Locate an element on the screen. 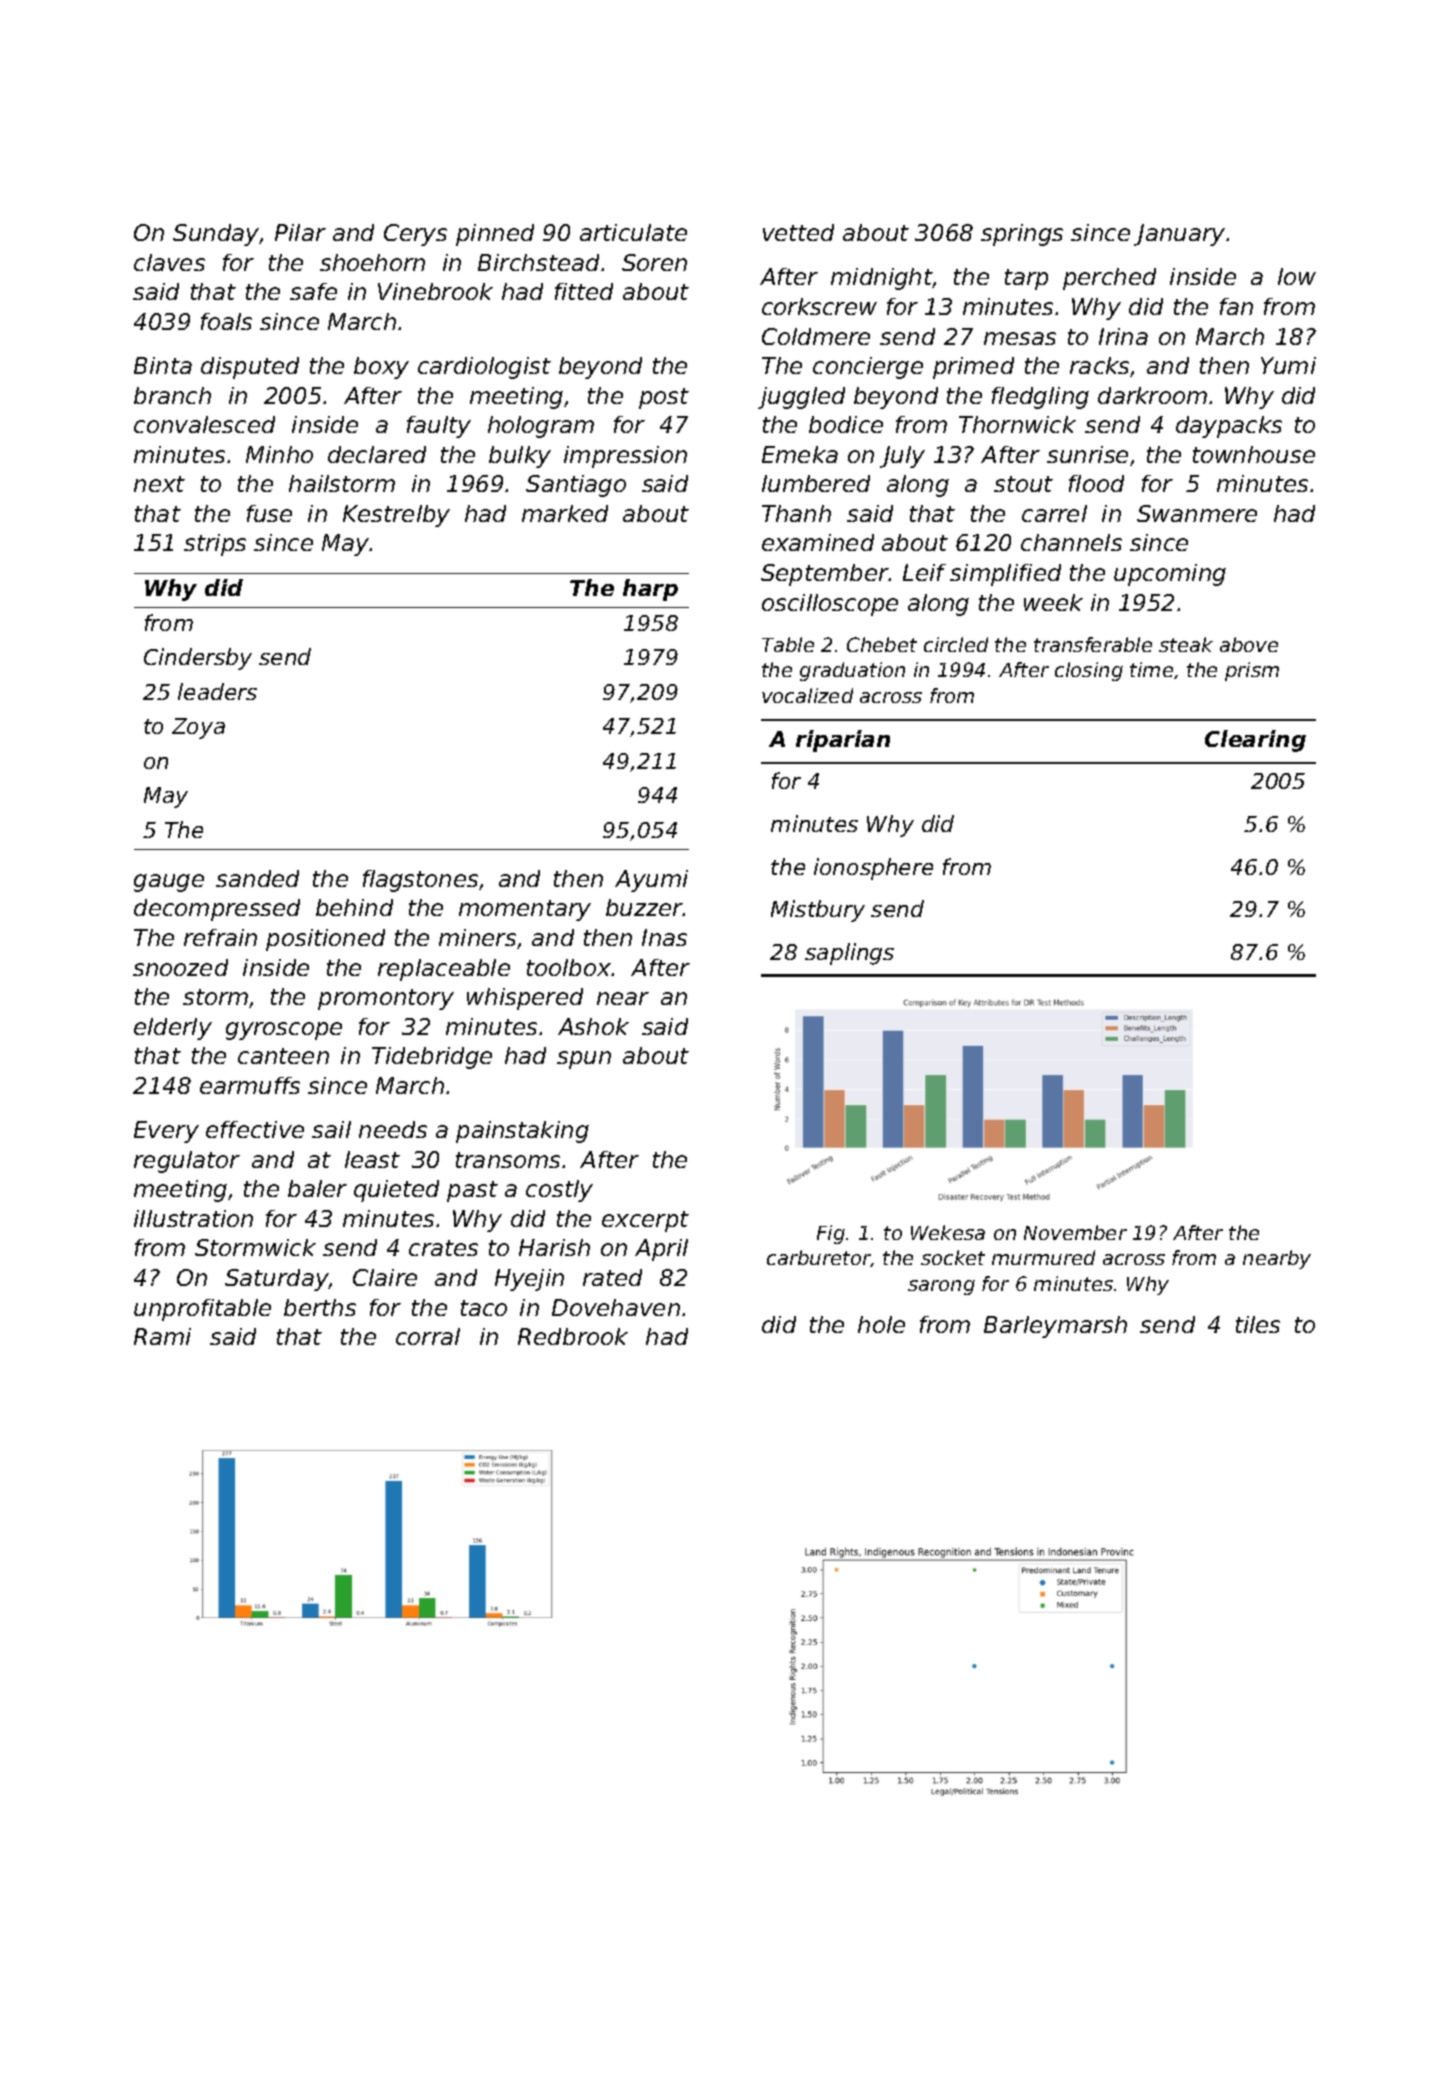  Clearing is located at coordinates (1255, 741).
